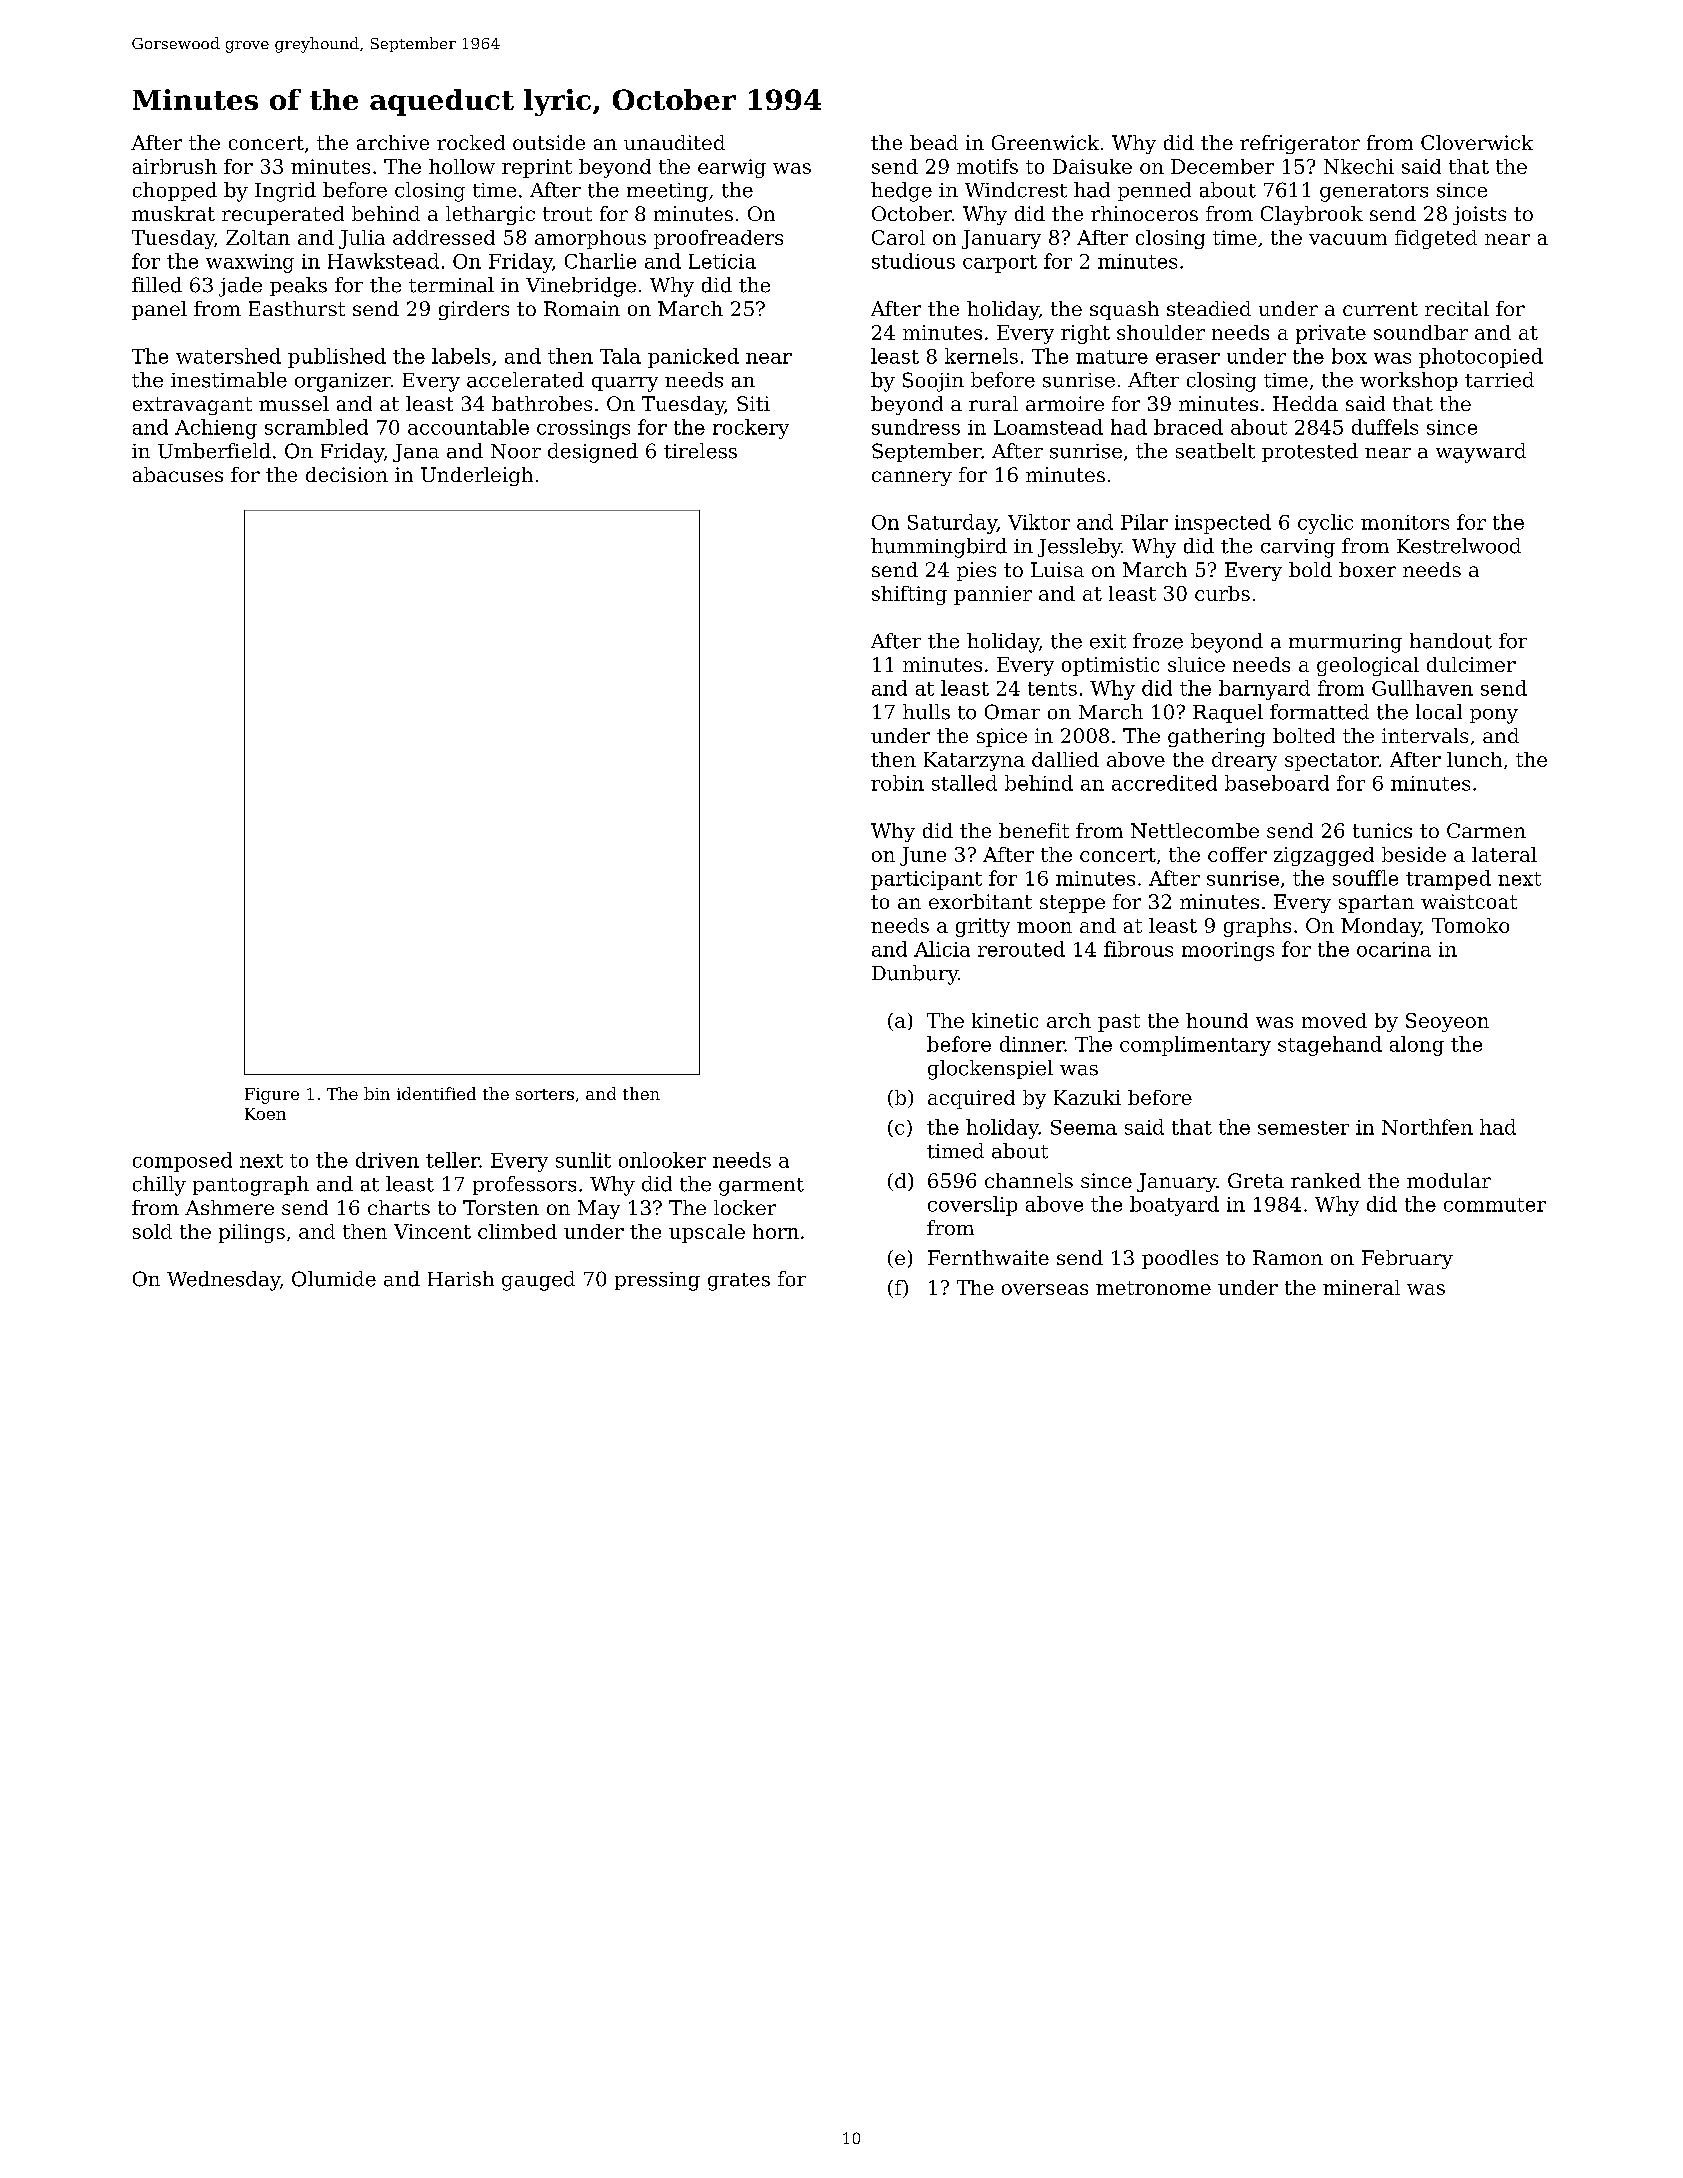 This screenshot has height=2178, width=1683. I want to click on geological, so click(1368, 666).
